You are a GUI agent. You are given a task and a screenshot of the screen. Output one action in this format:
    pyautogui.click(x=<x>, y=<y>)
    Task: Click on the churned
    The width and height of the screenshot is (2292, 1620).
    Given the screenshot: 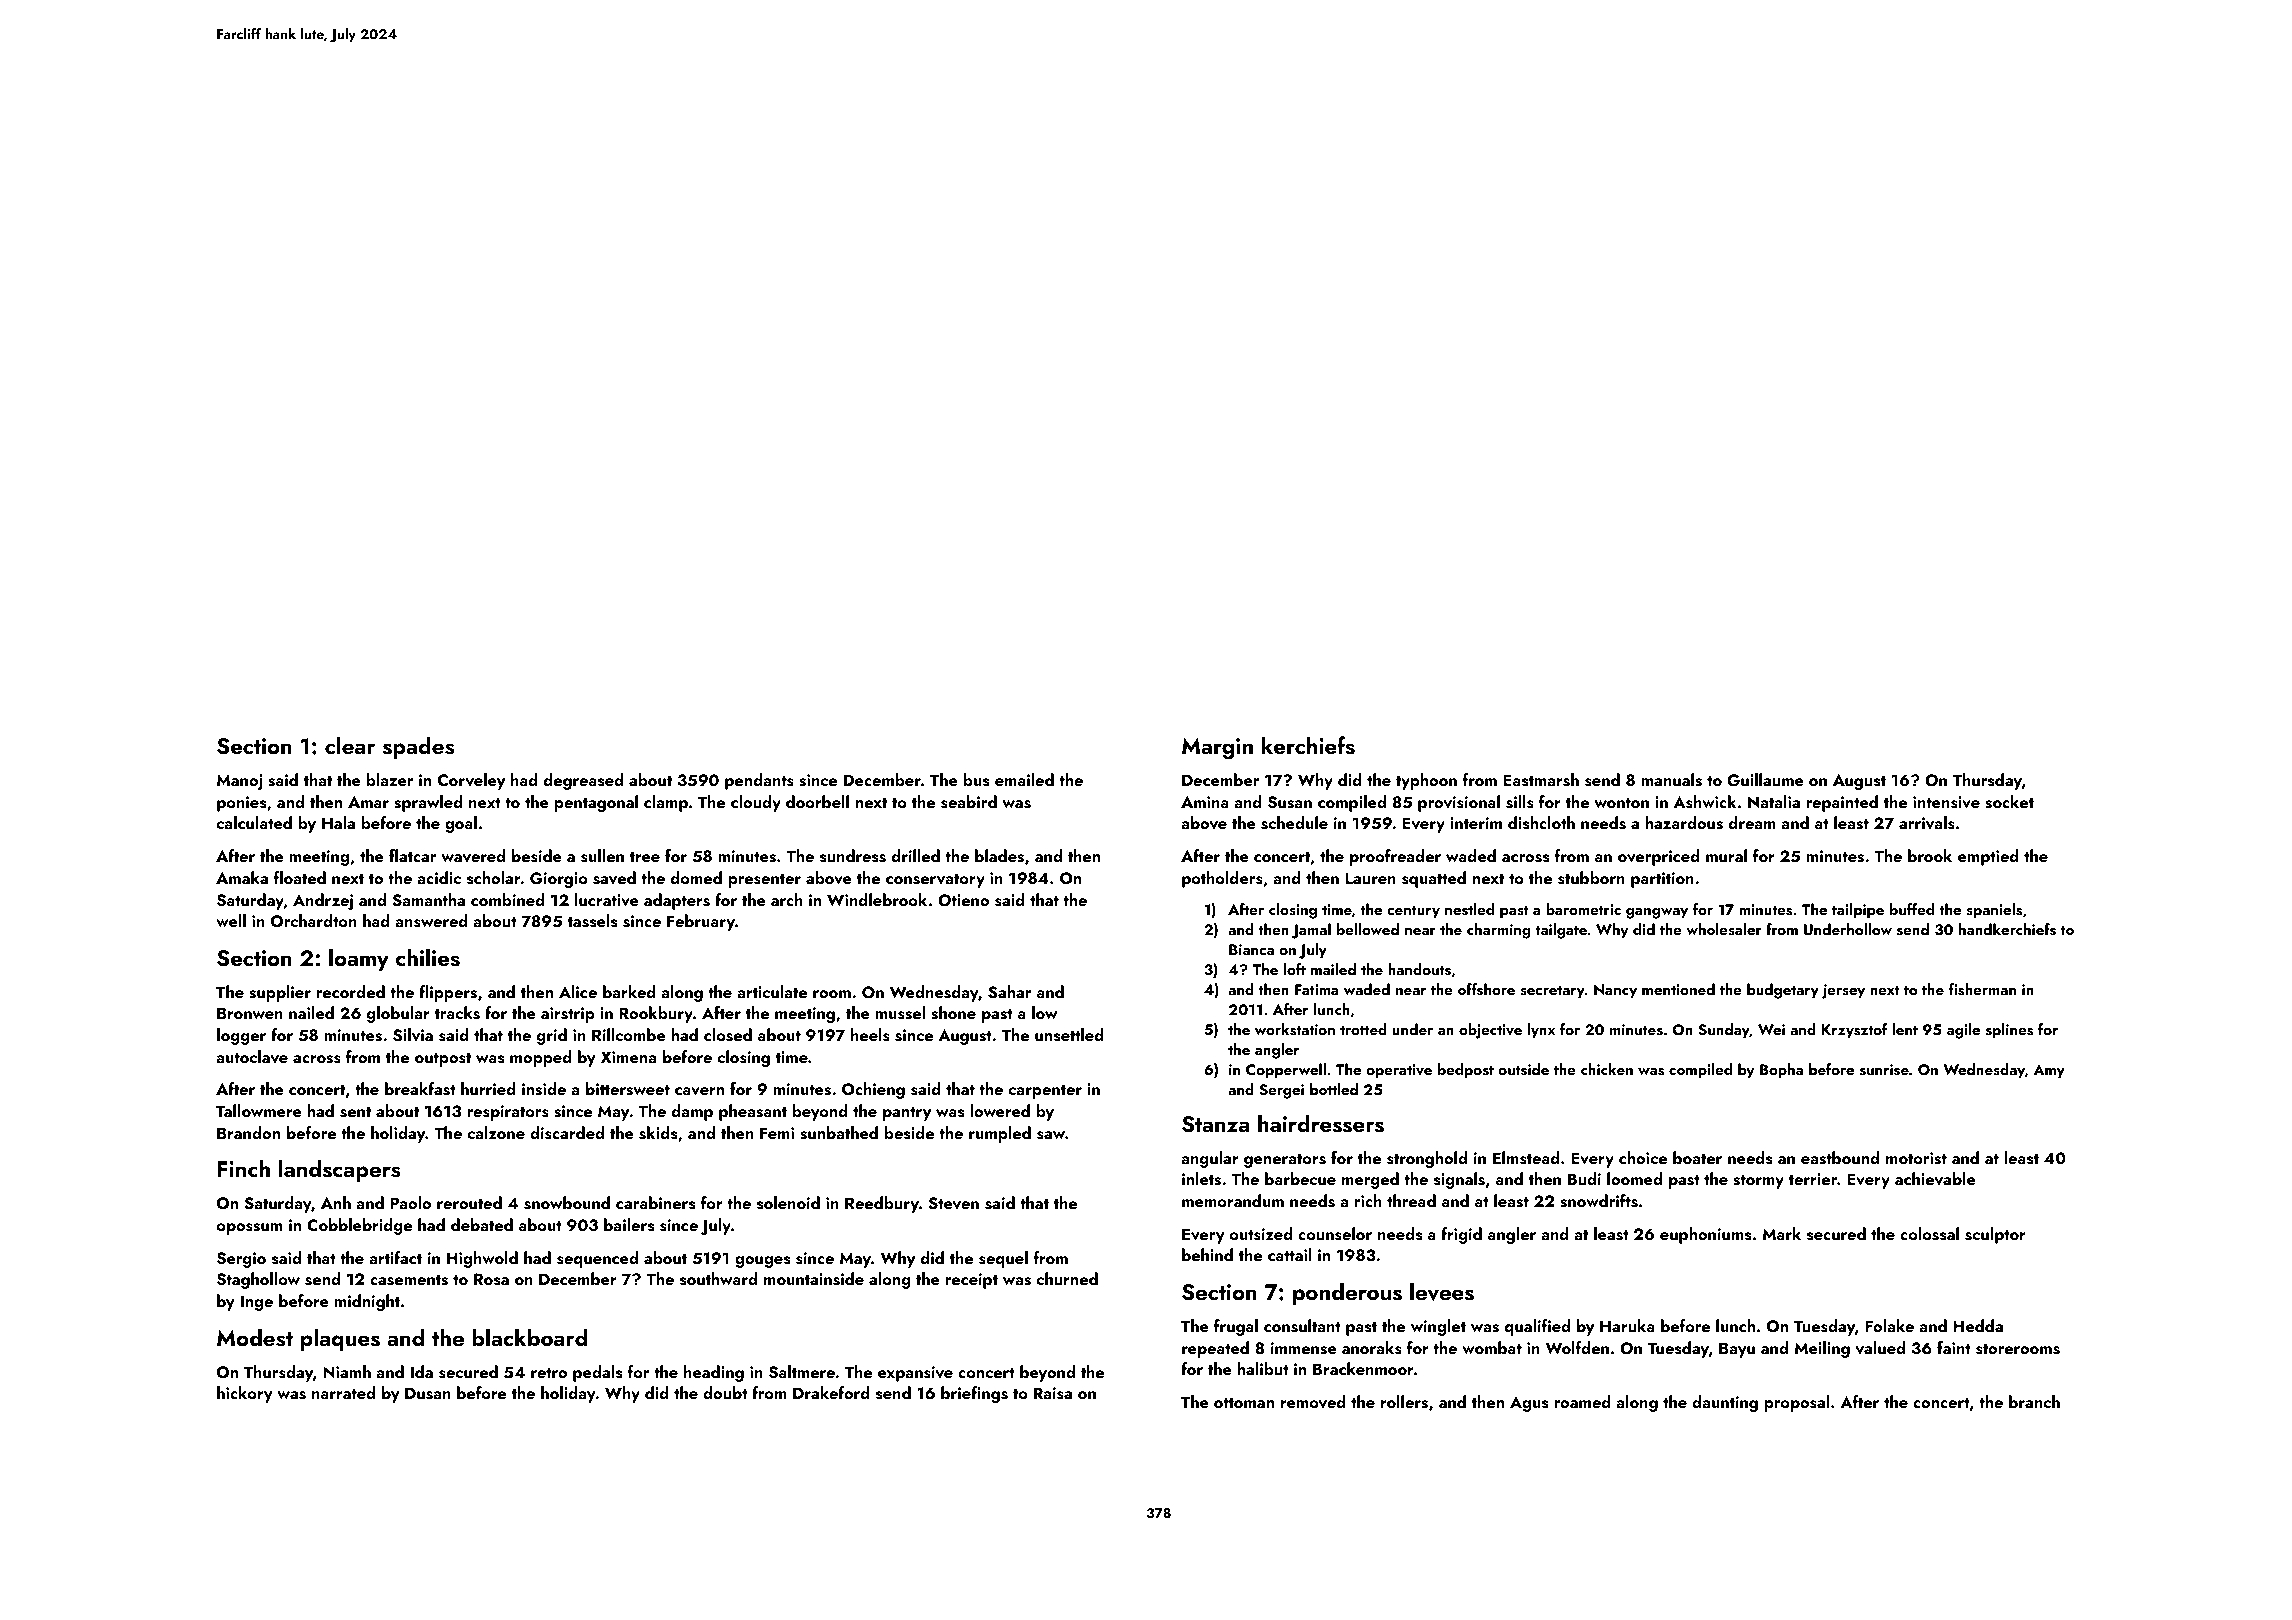 What is the action you would take?
    pyautogui.click(x=1067, y=1278)
